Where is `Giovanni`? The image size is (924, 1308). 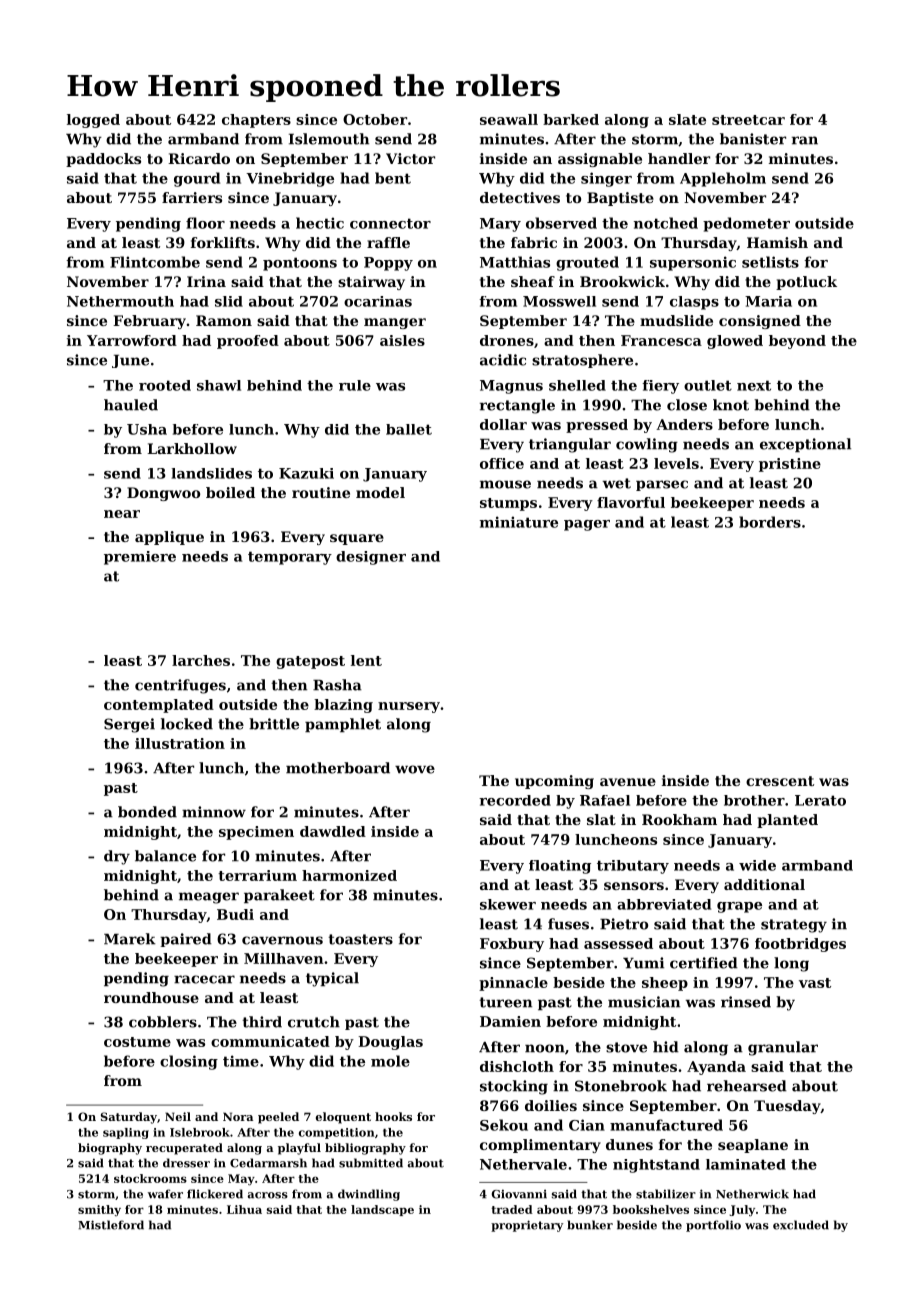 Giovanni is located at coordinates (519, 1194).
